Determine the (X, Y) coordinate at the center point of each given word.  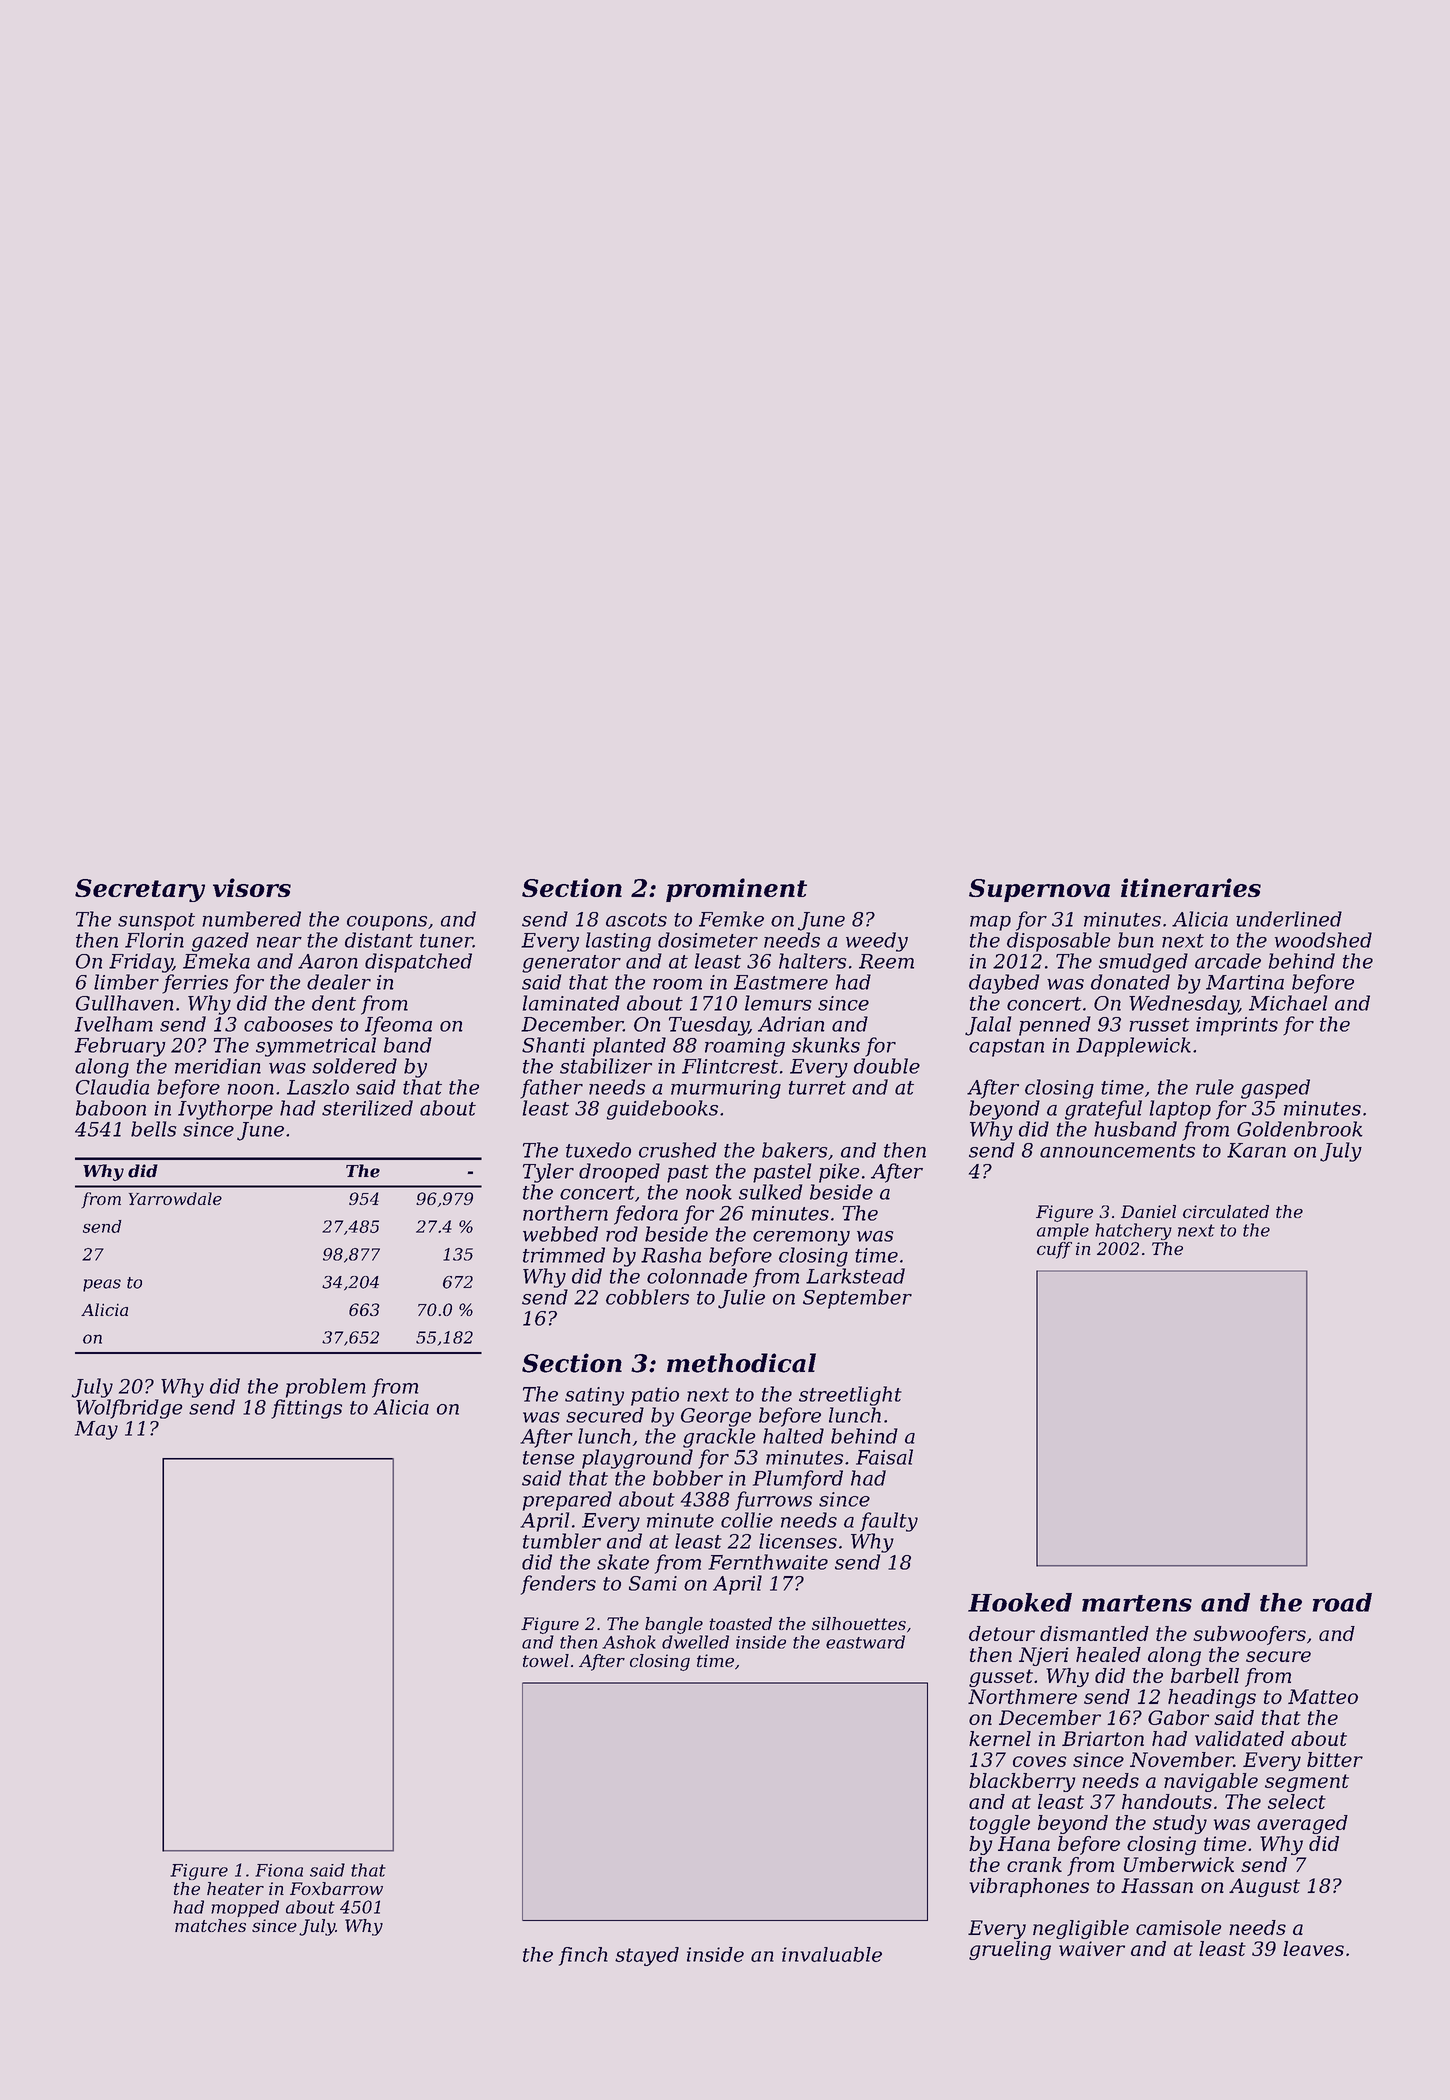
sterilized (367, 1108)
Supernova (1039, 890)
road (1342, 1602)
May (96, 1430)
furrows (773, 1501)
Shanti (553, 1045)
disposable (1058, 942)
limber (126, 982)
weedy (877, 942)
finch (583, 1956)
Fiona (279, 1870)
